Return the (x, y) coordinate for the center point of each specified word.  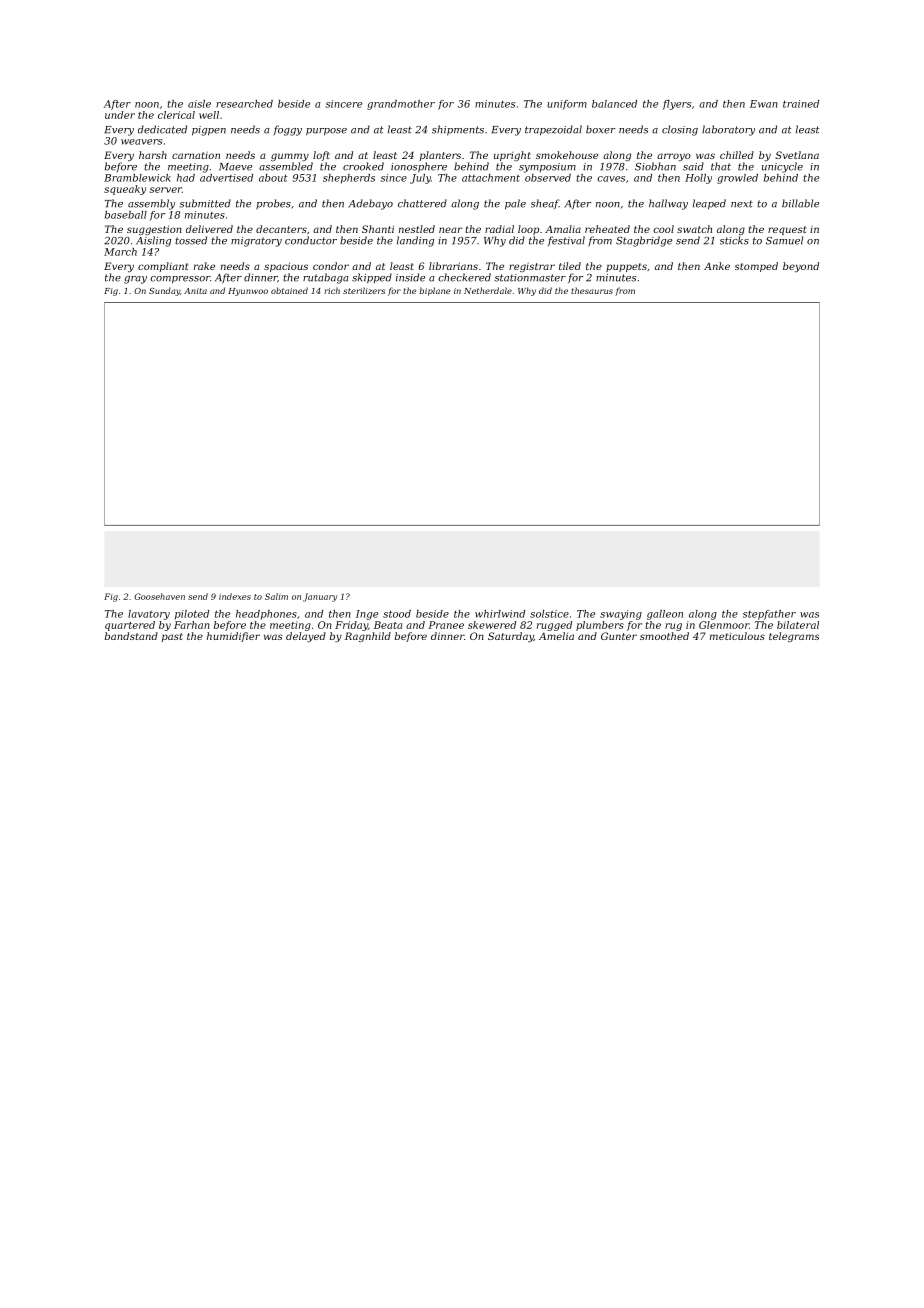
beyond (801, 267)
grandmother (401, 105)
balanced (614, 104)
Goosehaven (159, 596)
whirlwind (500, 614)
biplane (435, 291)
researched (244, 104)
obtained (289, 290)
